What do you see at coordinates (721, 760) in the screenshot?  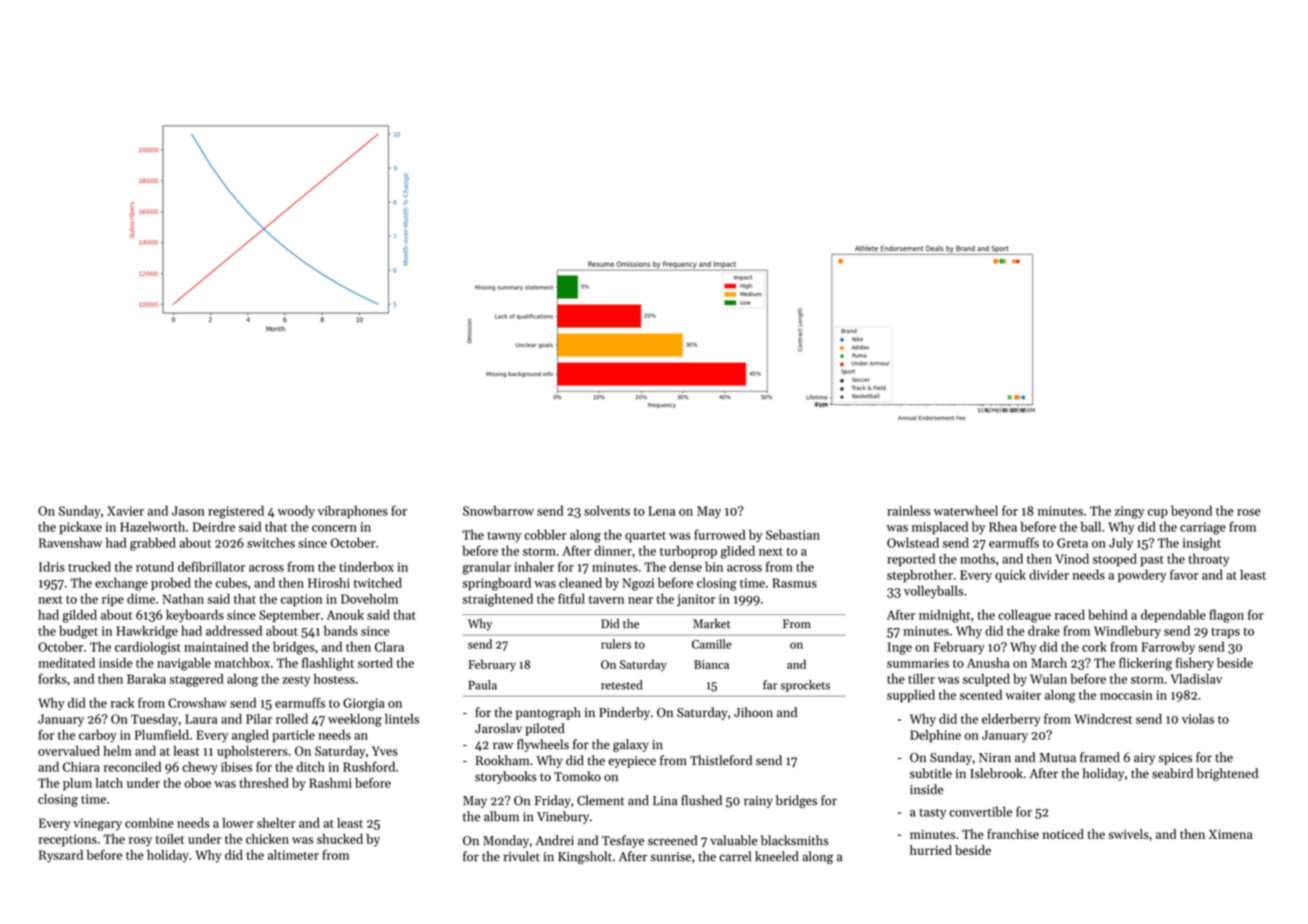 I see `Thistleford` at bounding box center [721, 760].
